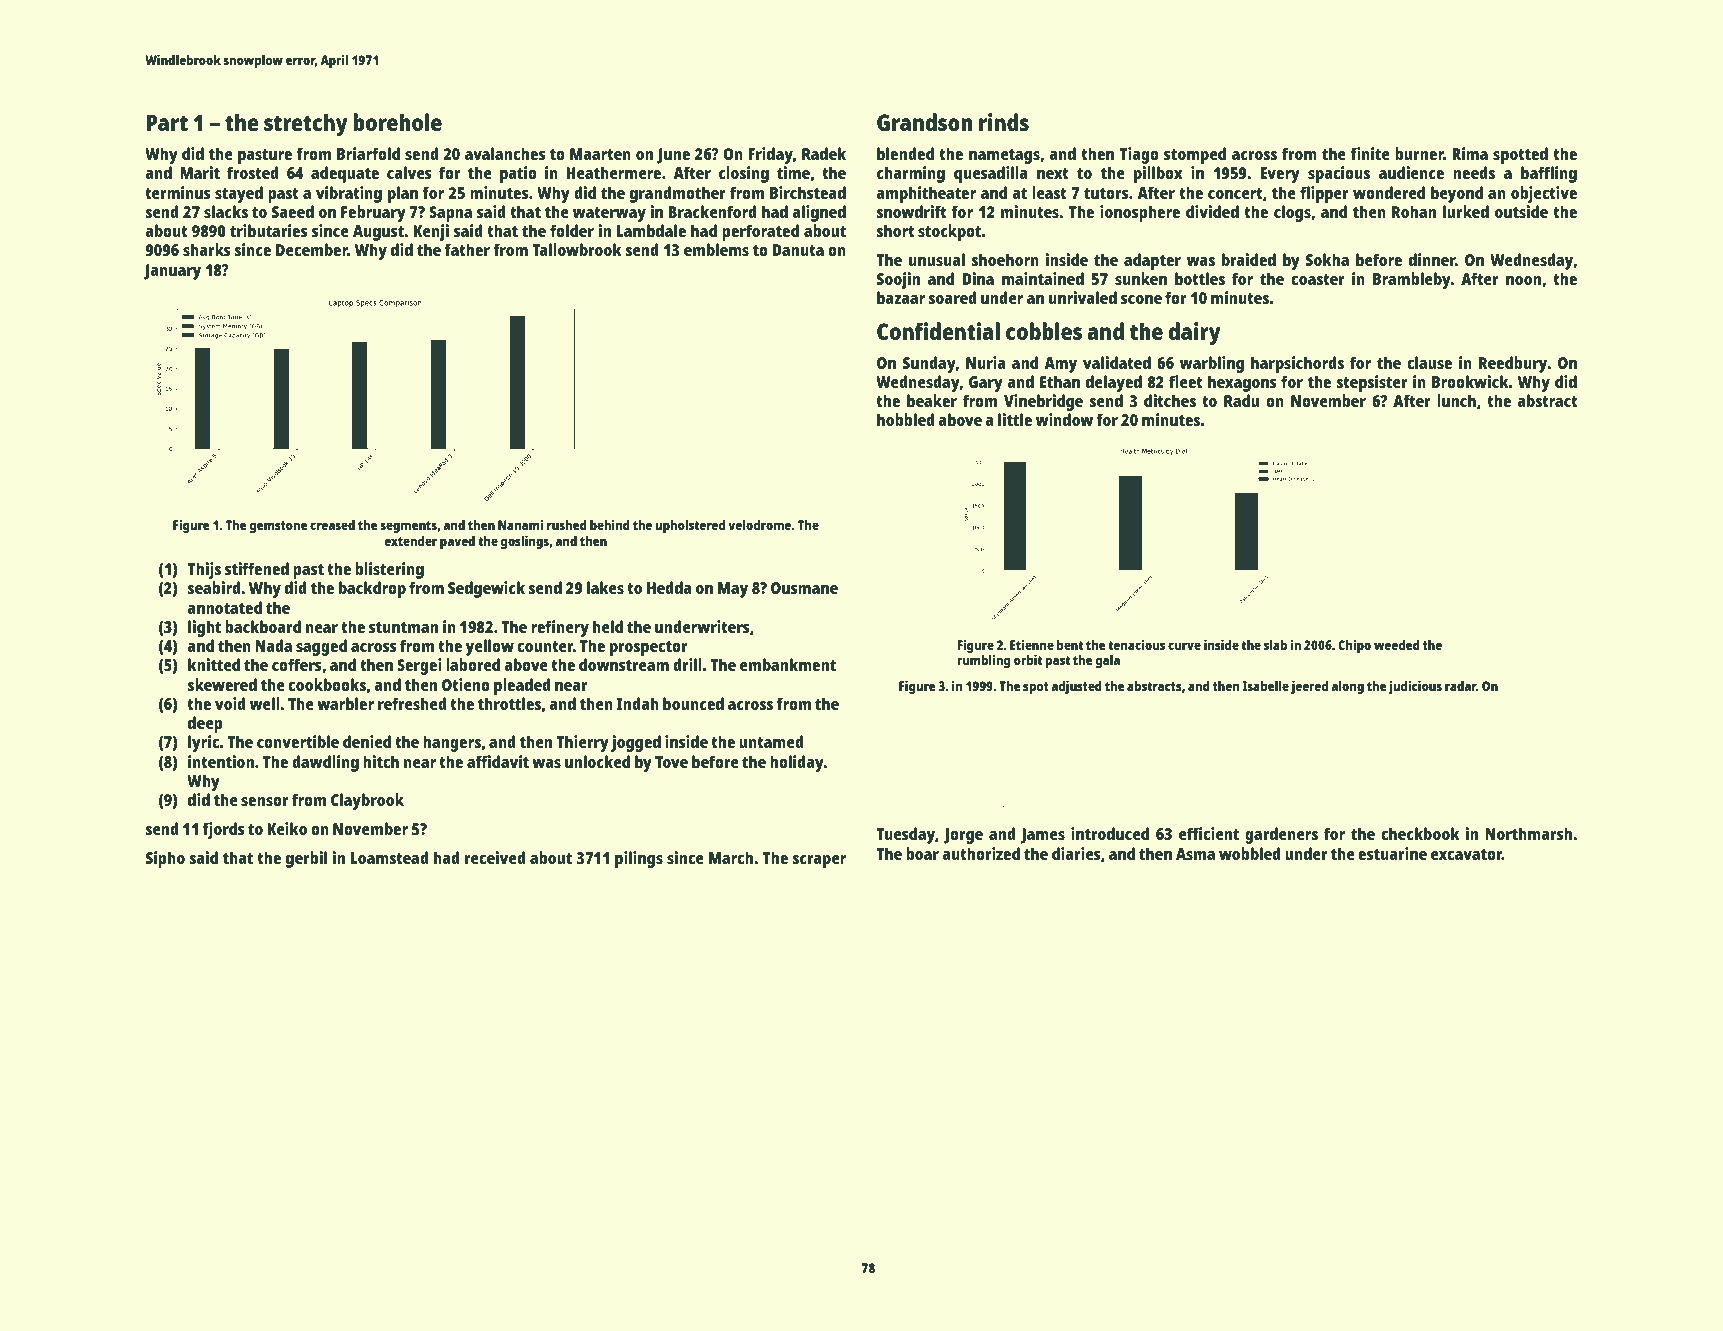 The width and height of the page is (1723, 1331). Describe the element at coordinates (797, 763) in the page. I see `holiday` at that location.
